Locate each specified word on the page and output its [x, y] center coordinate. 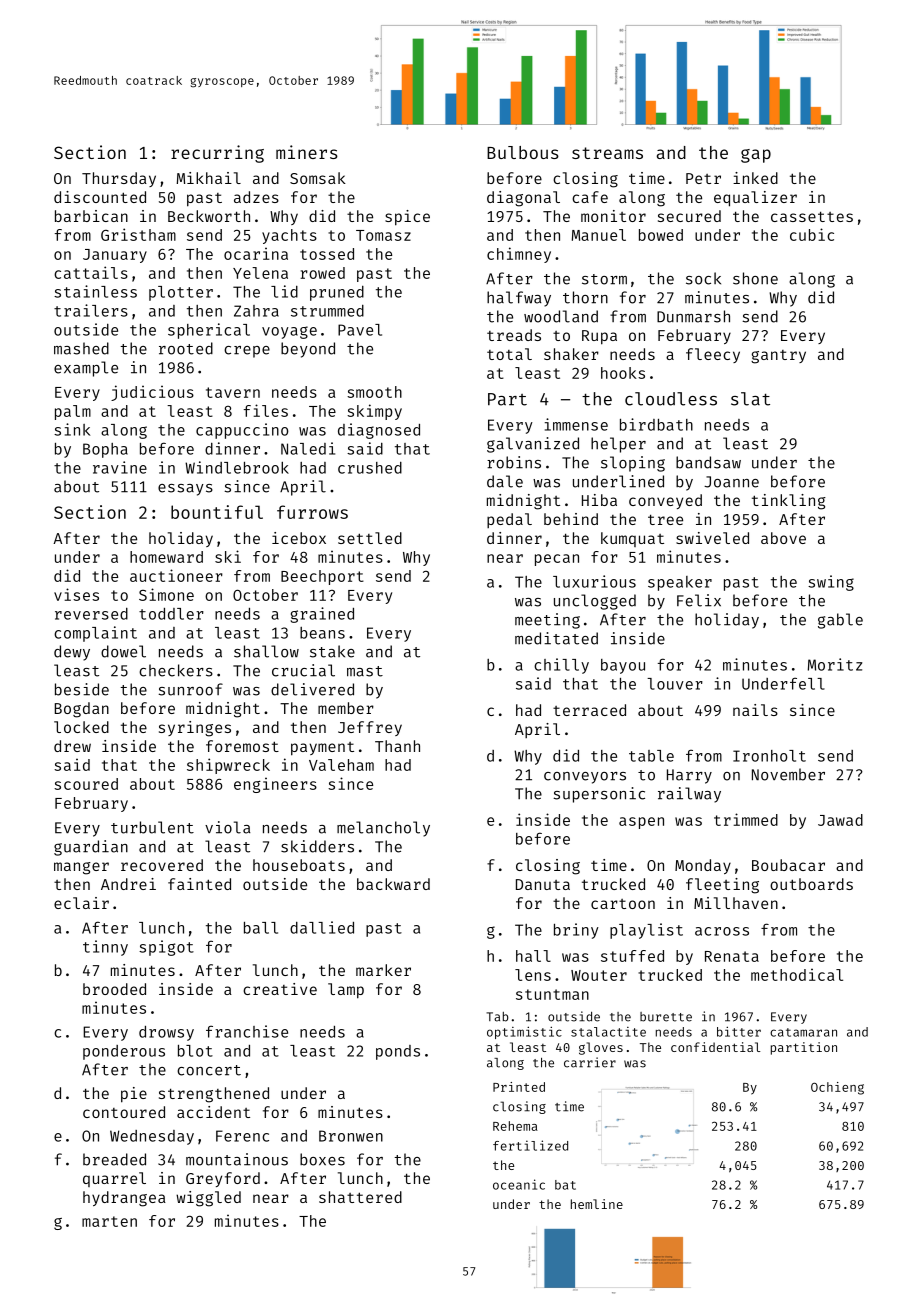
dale [505, 481]
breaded [114, 1159]
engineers [275, 785]
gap [756, 156]
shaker [571, 354]
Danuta [543, 884]
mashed [81, 348]
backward [393, 884]
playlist [646, 931]
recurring [217, 154]
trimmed [746, 819]
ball [261, 928]
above [783, 538]
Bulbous [523, 152]
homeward [166, 557]
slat [750, 399]
